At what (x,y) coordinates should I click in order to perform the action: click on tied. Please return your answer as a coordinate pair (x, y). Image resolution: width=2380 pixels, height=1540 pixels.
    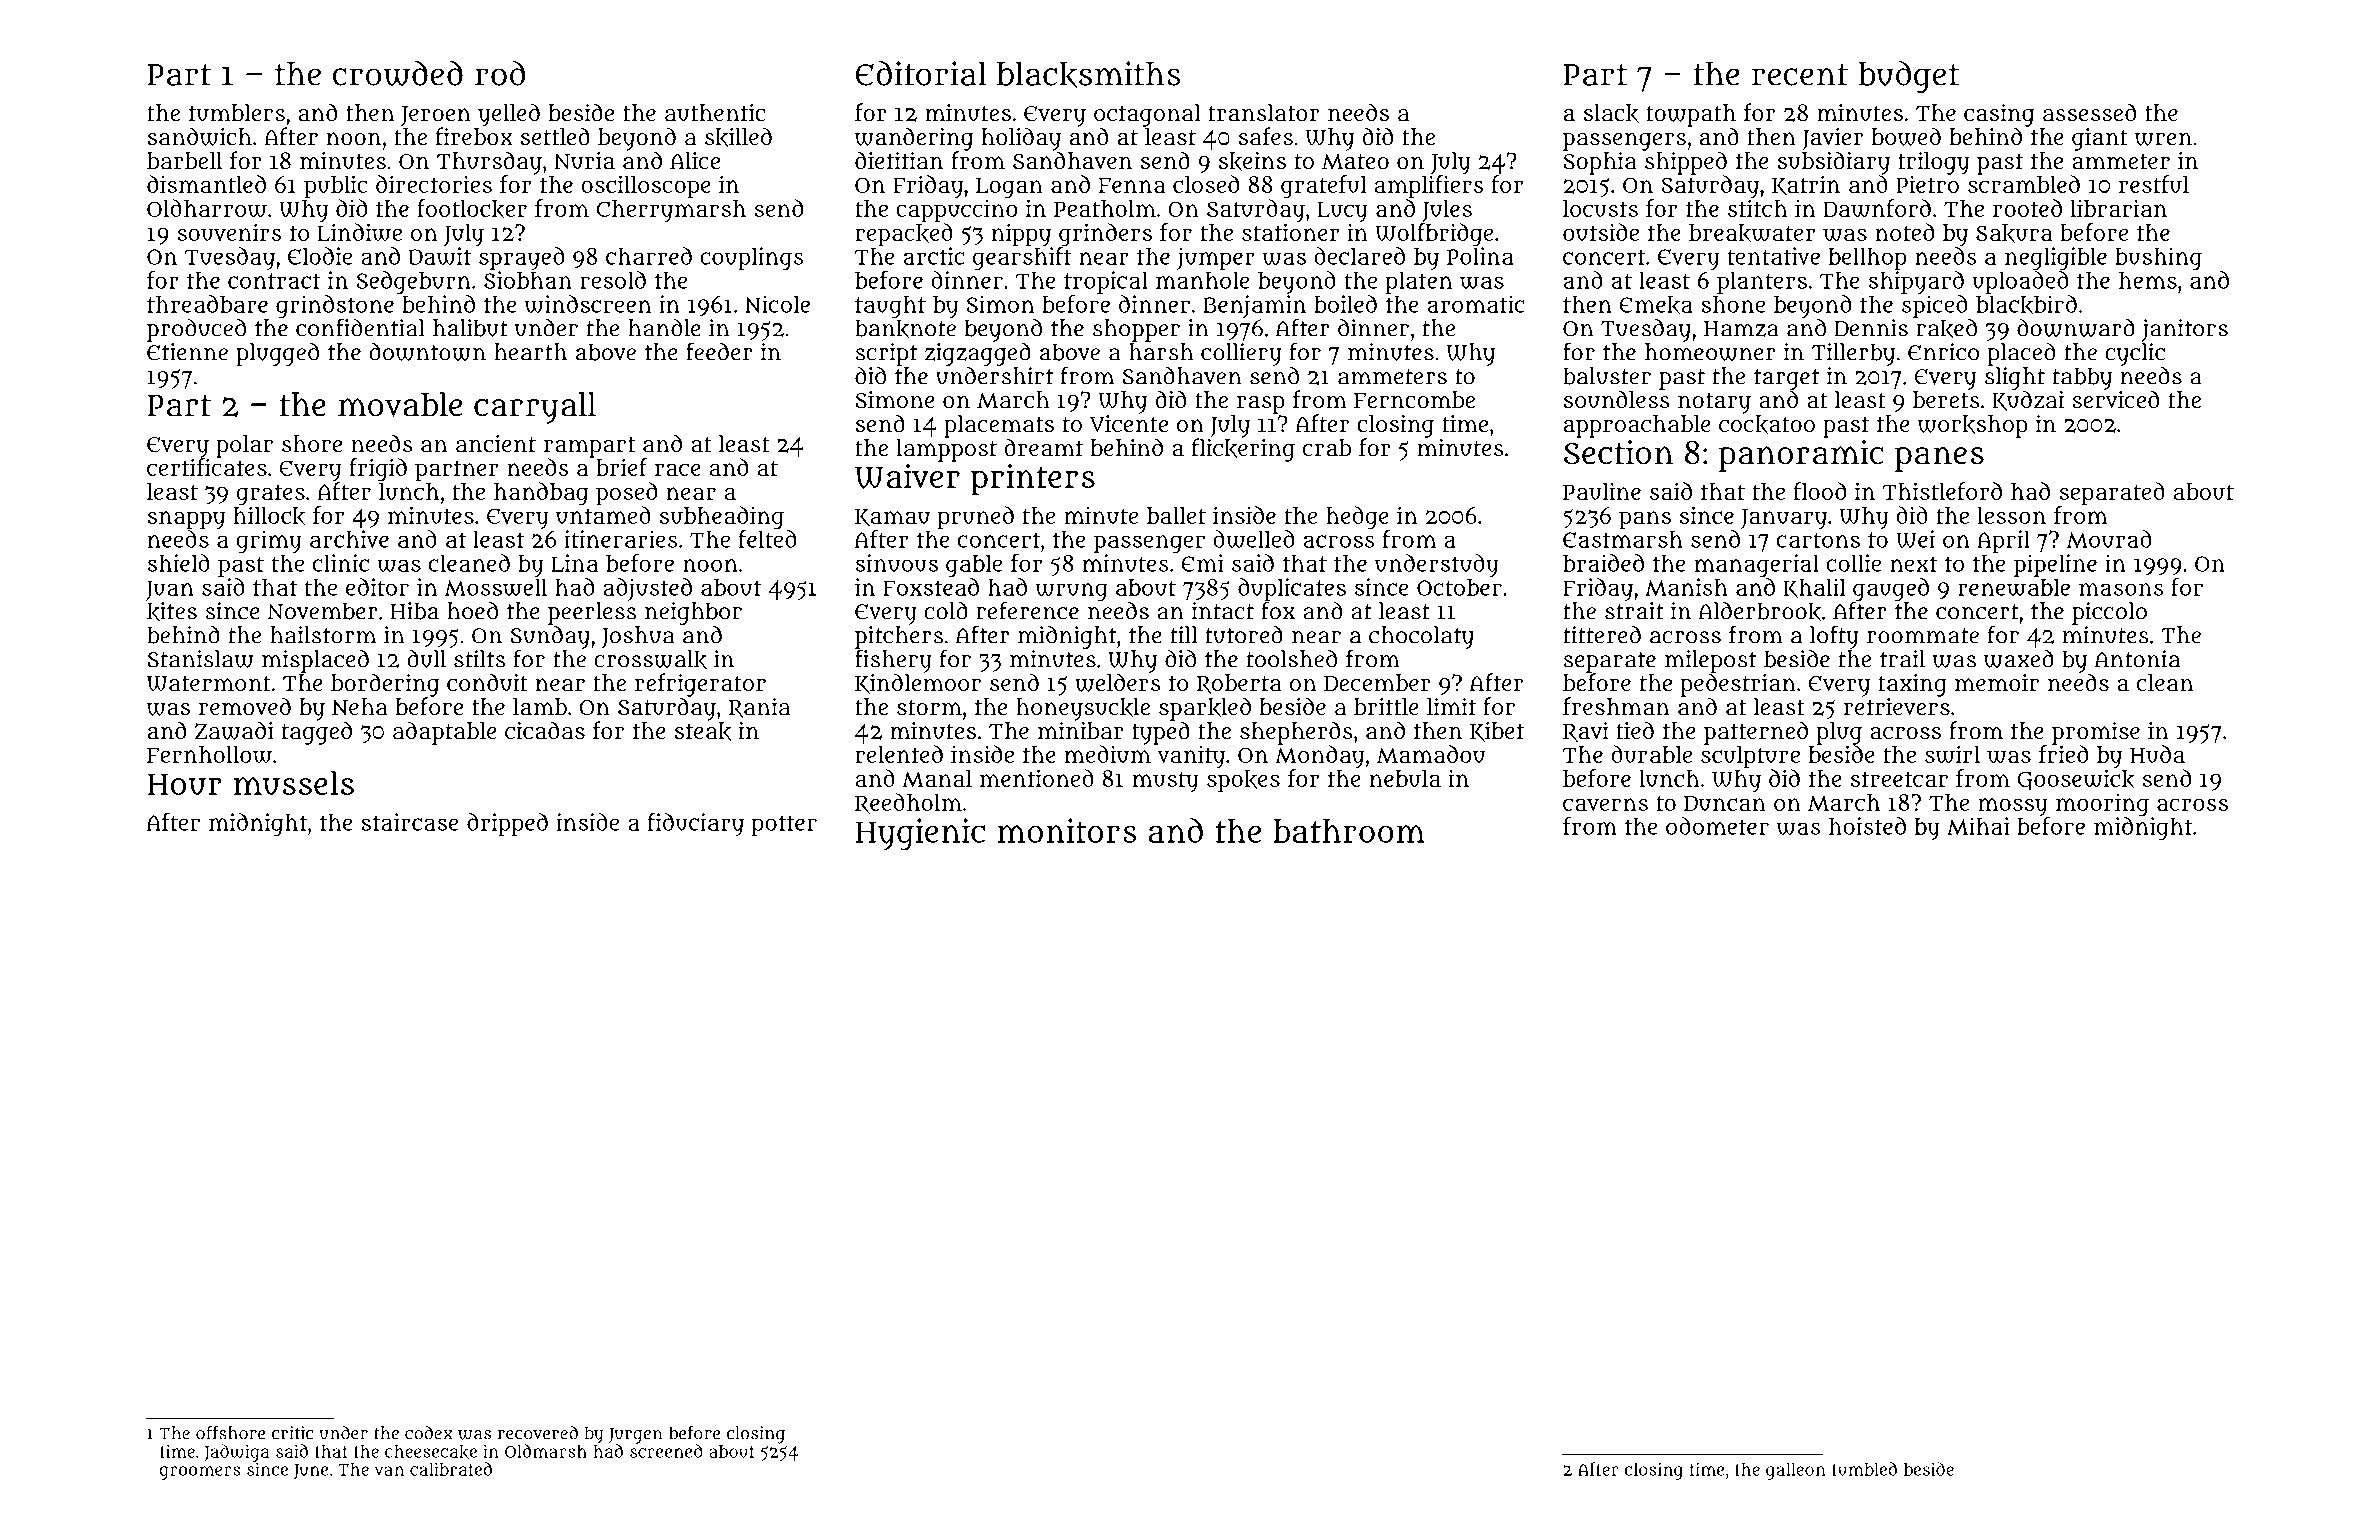
    Looking at the image, I should click on (1635, 730).
